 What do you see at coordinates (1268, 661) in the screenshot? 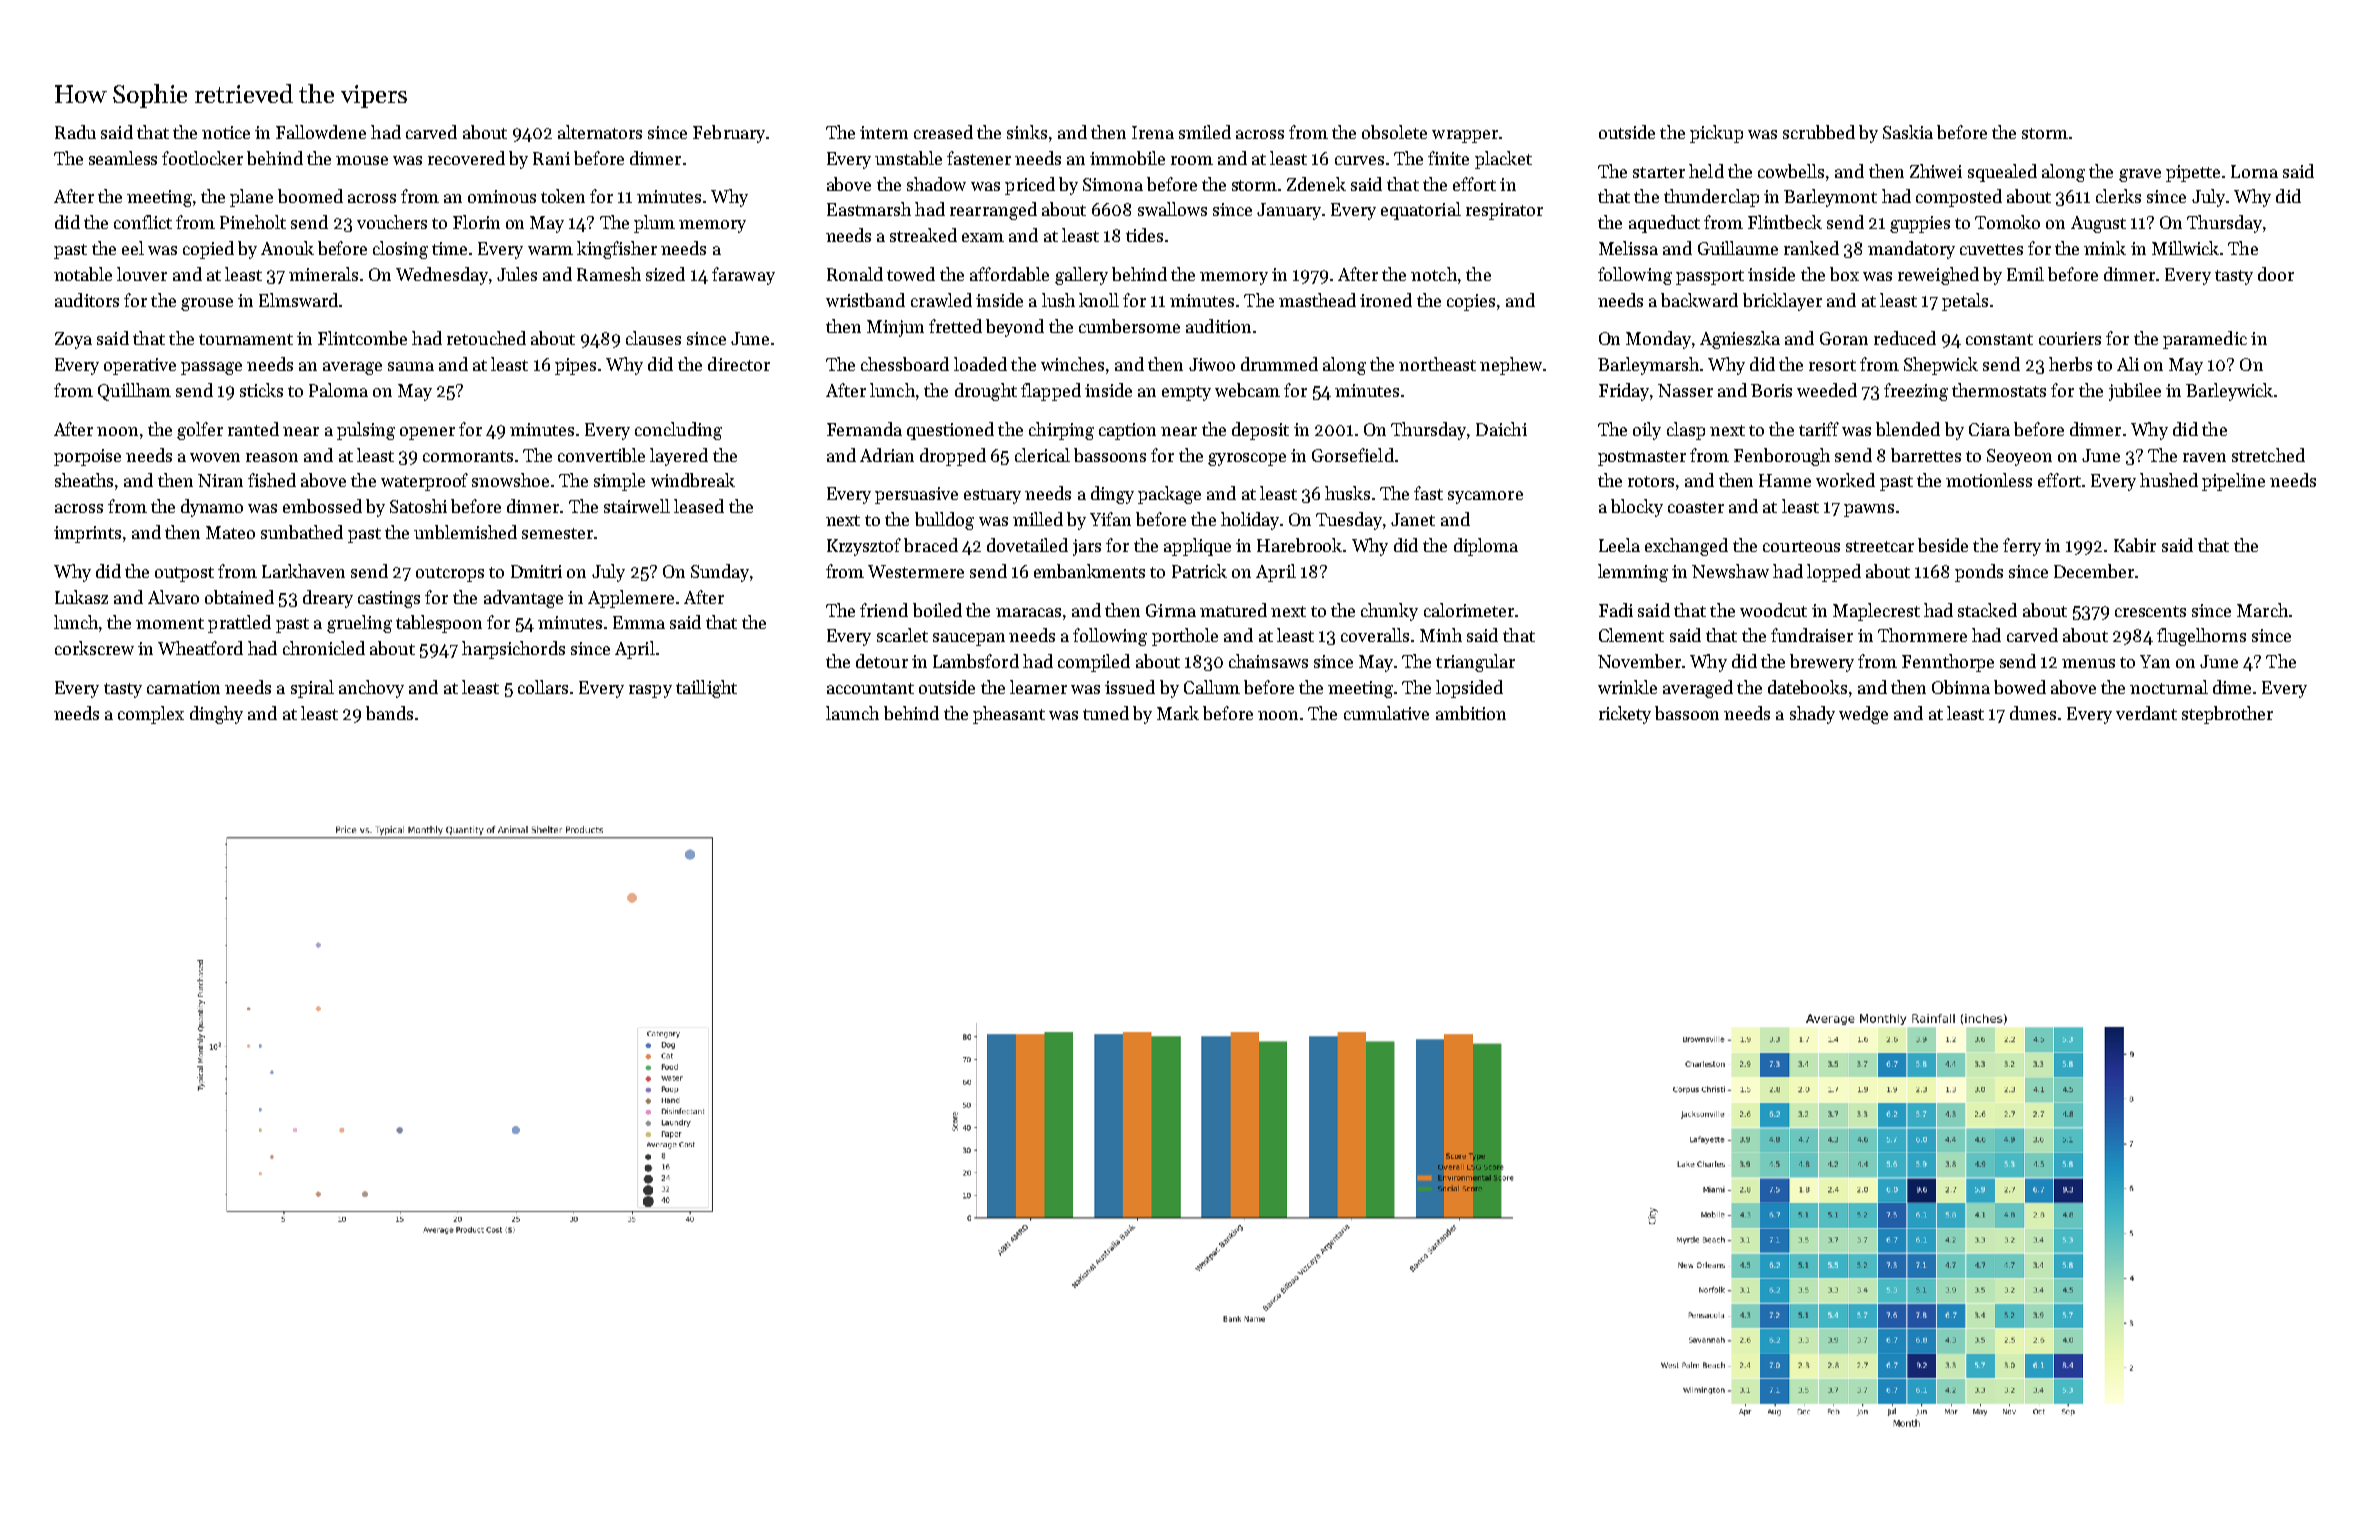
I see `chainsaws` at bounding box center [1268, 661].
